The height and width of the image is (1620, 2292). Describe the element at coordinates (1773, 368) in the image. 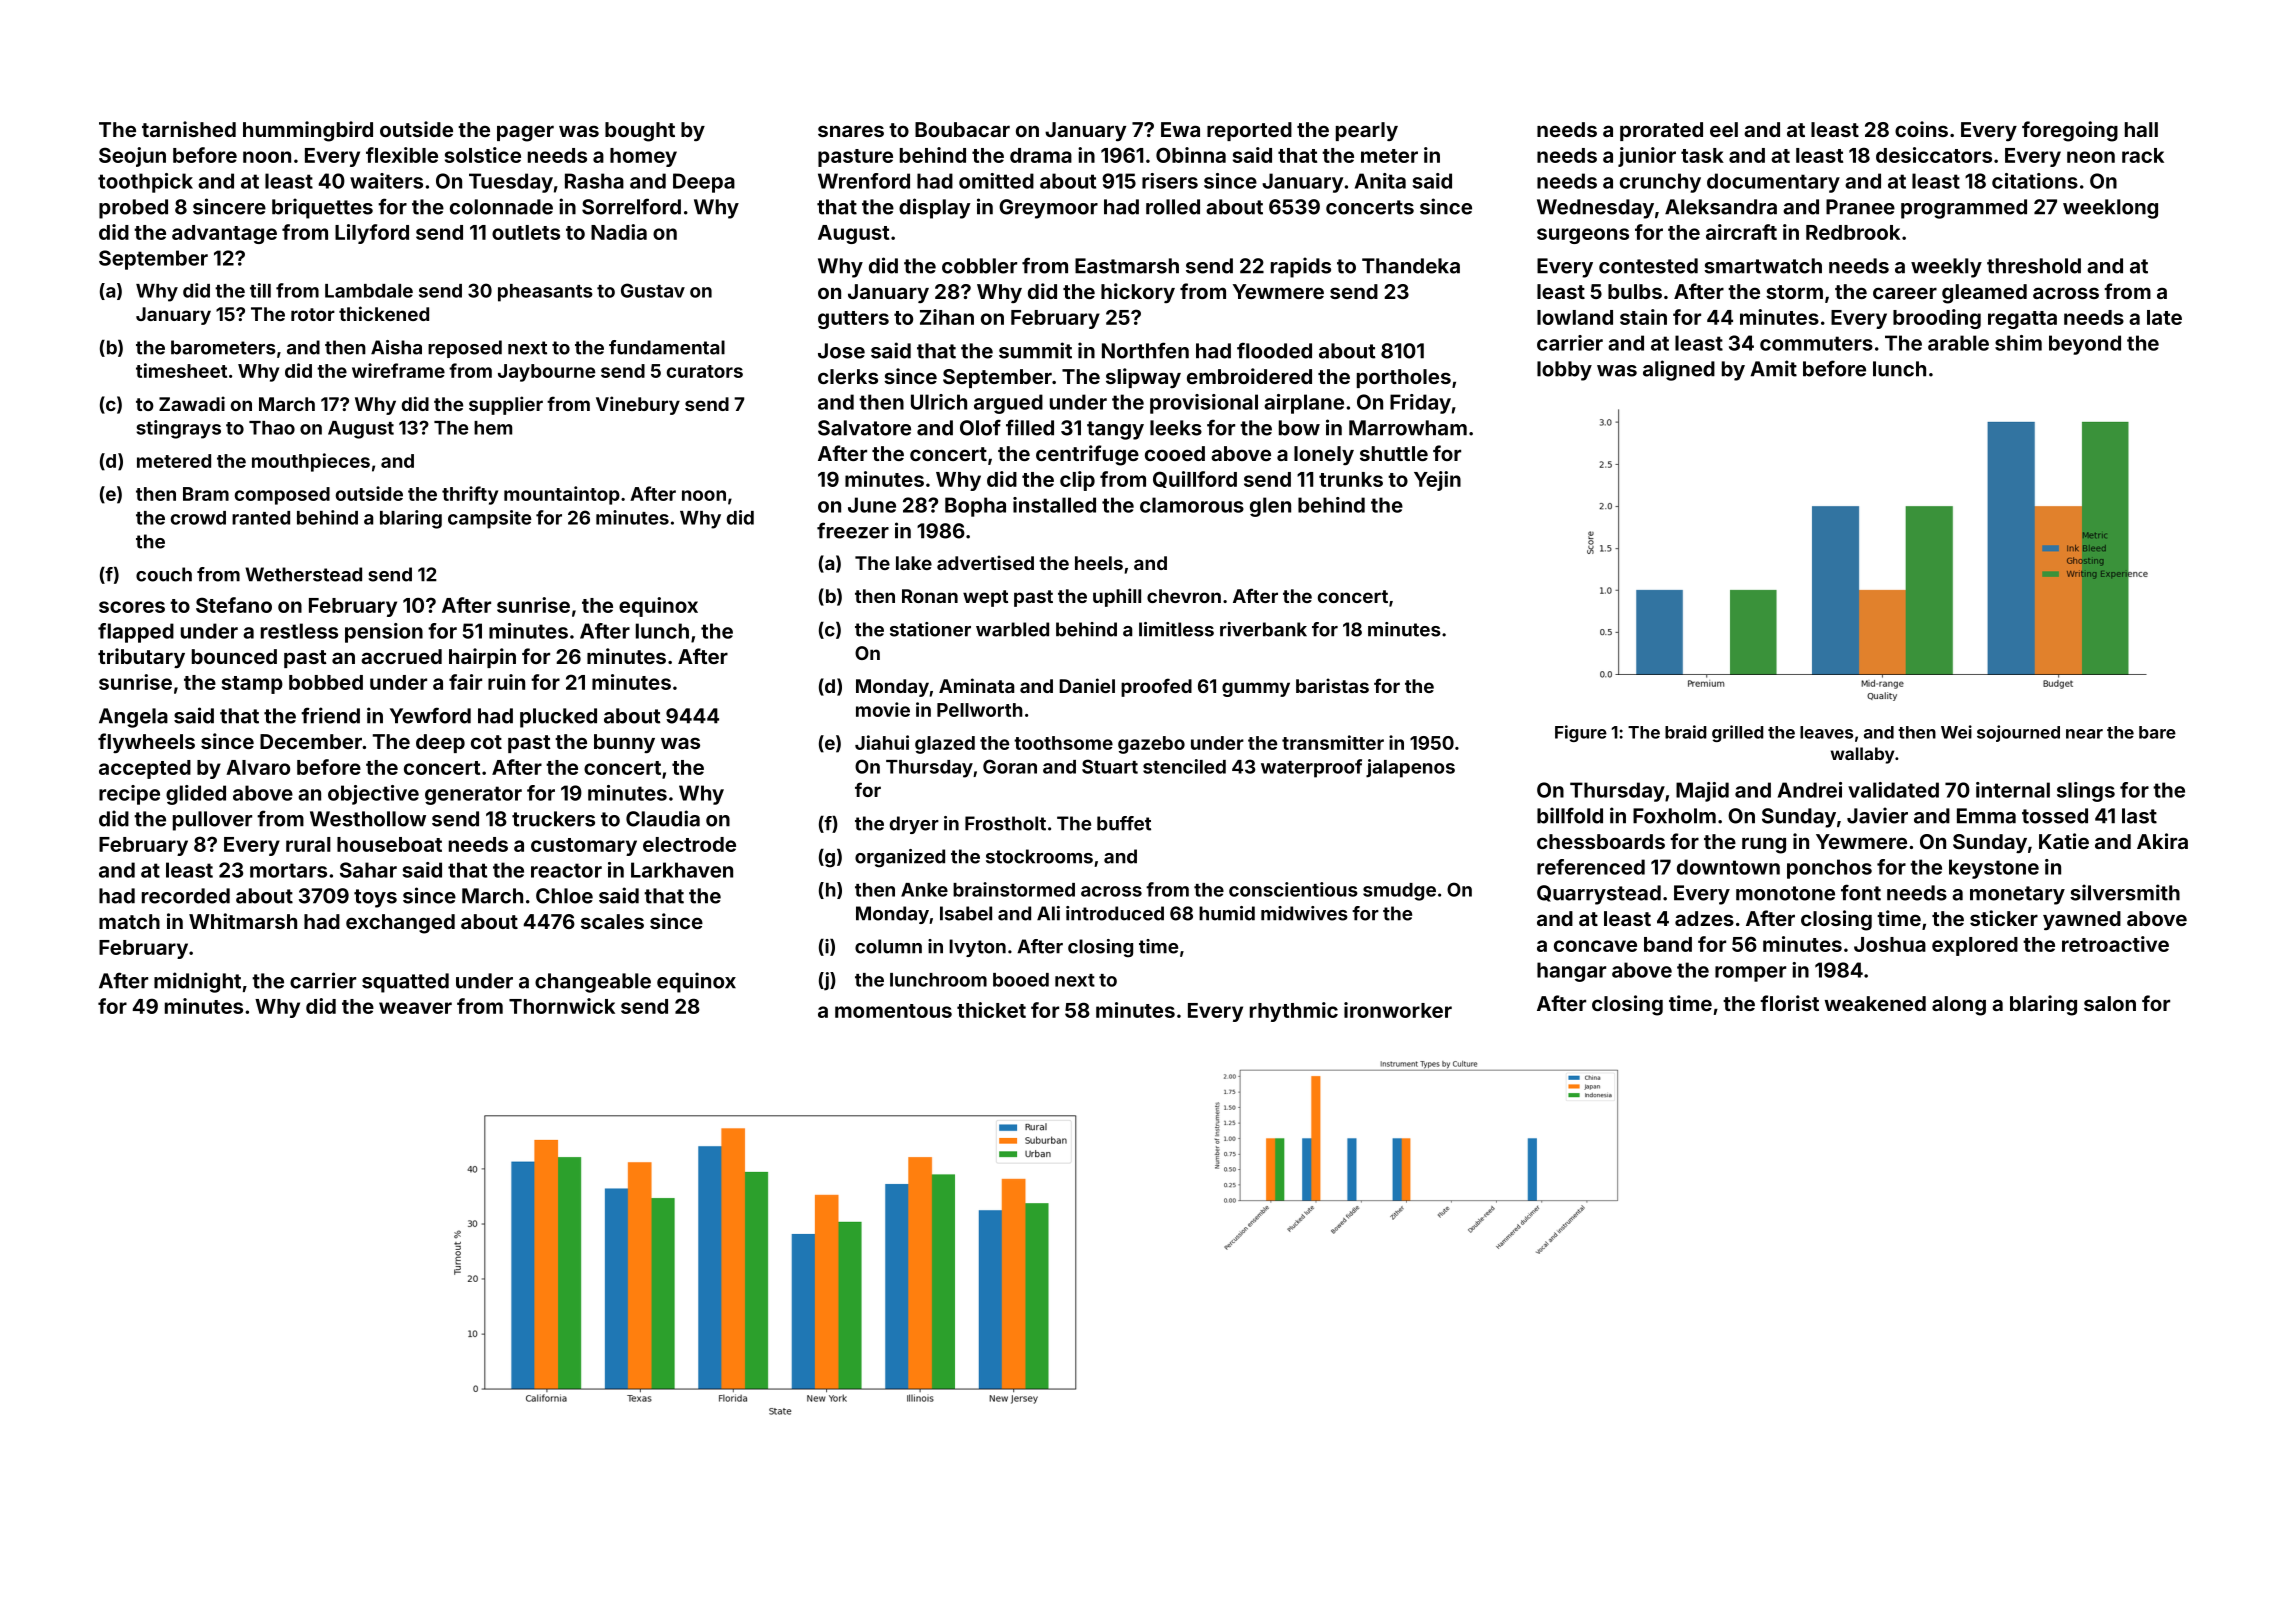

I see `Amit` at that location.
